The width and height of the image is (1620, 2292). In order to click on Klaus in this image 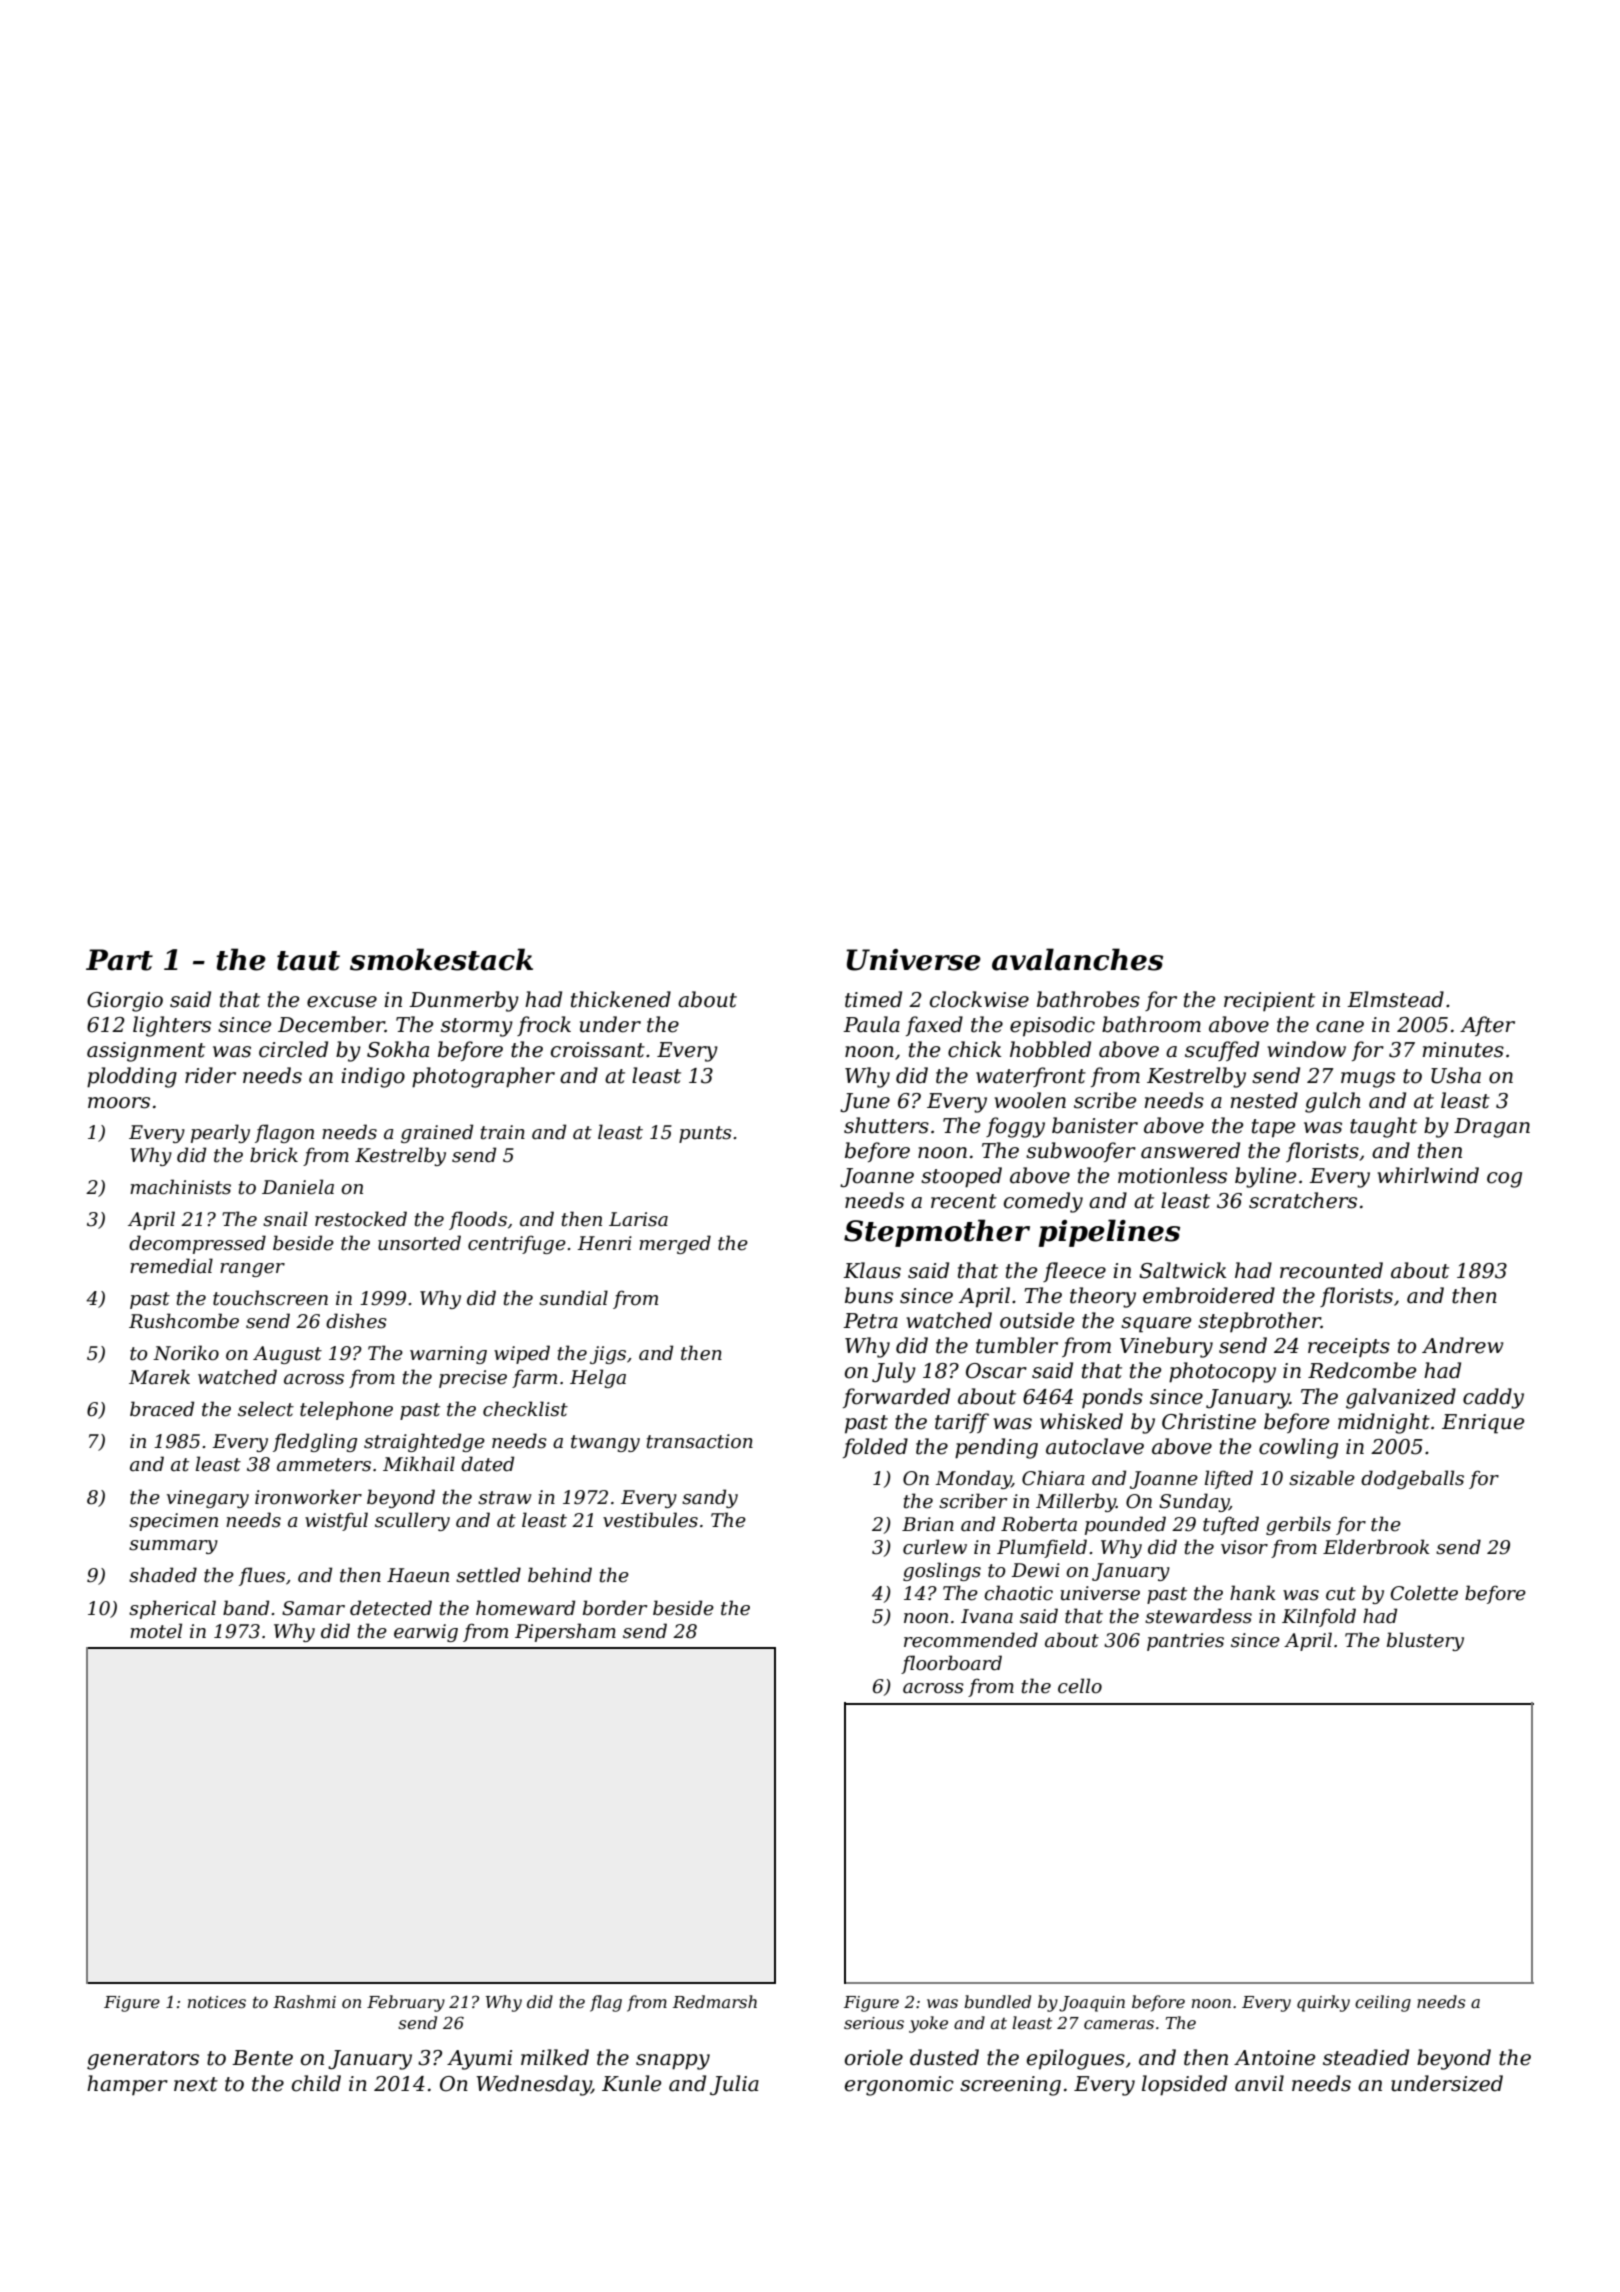, I will do `click(872, 1270)`.
